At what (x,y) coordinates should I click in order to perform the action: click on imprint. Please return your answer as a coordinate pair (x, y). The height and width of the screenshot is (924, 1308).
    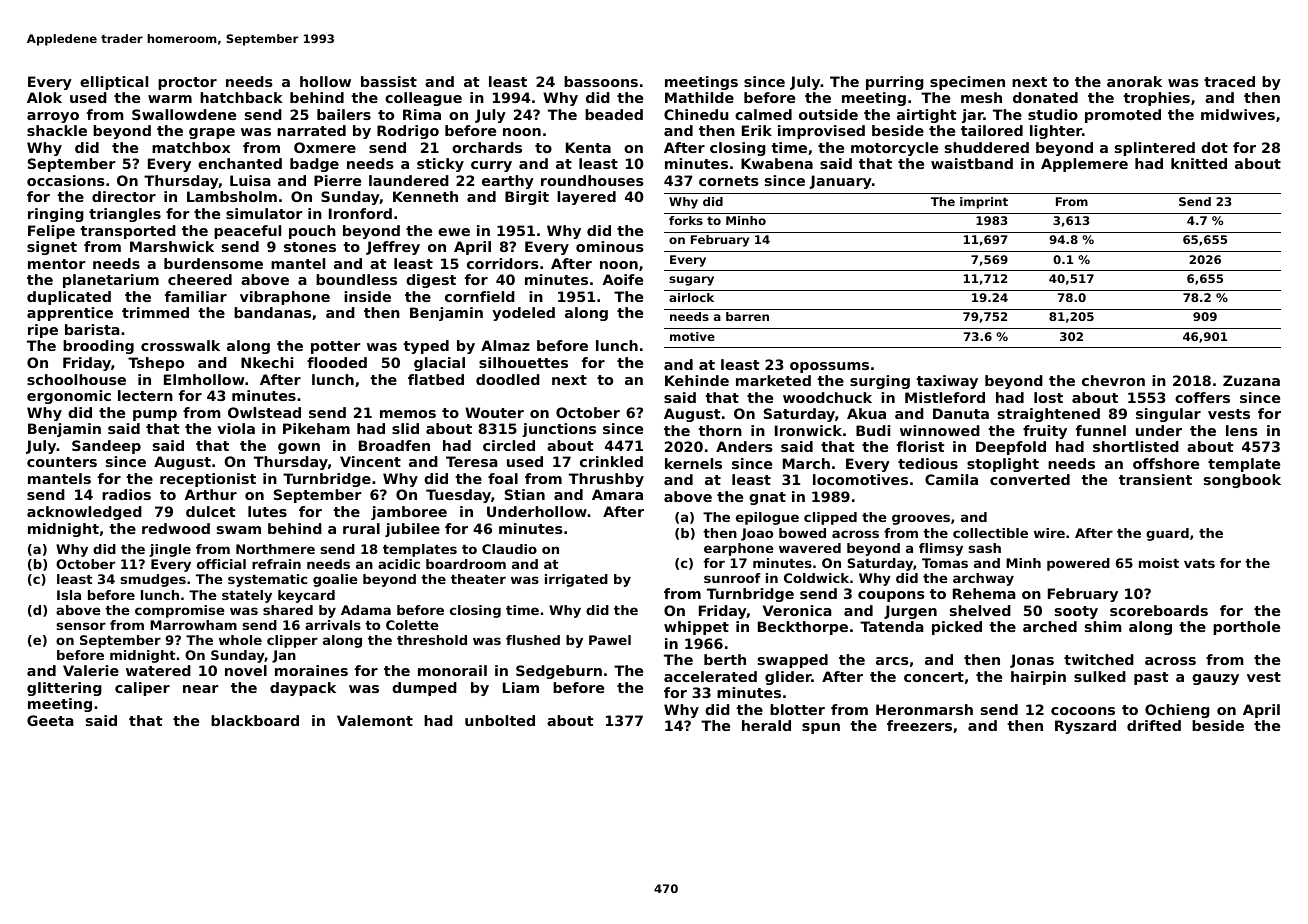
    Looking at the image, I should click on (984, 203).
